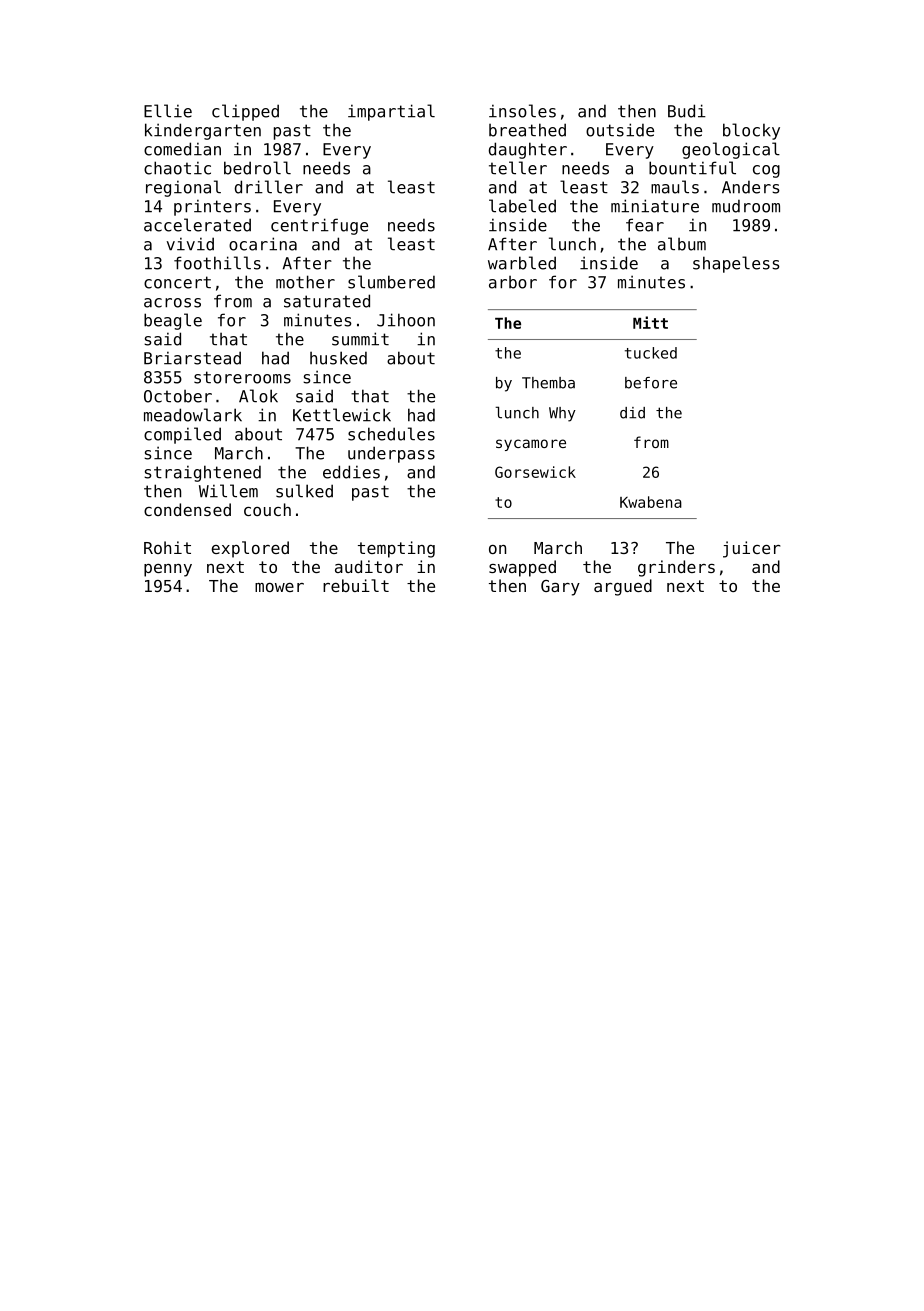 The width and height of the screenshot is (924, 1311). I want to click on penny, so click(168, 570).
